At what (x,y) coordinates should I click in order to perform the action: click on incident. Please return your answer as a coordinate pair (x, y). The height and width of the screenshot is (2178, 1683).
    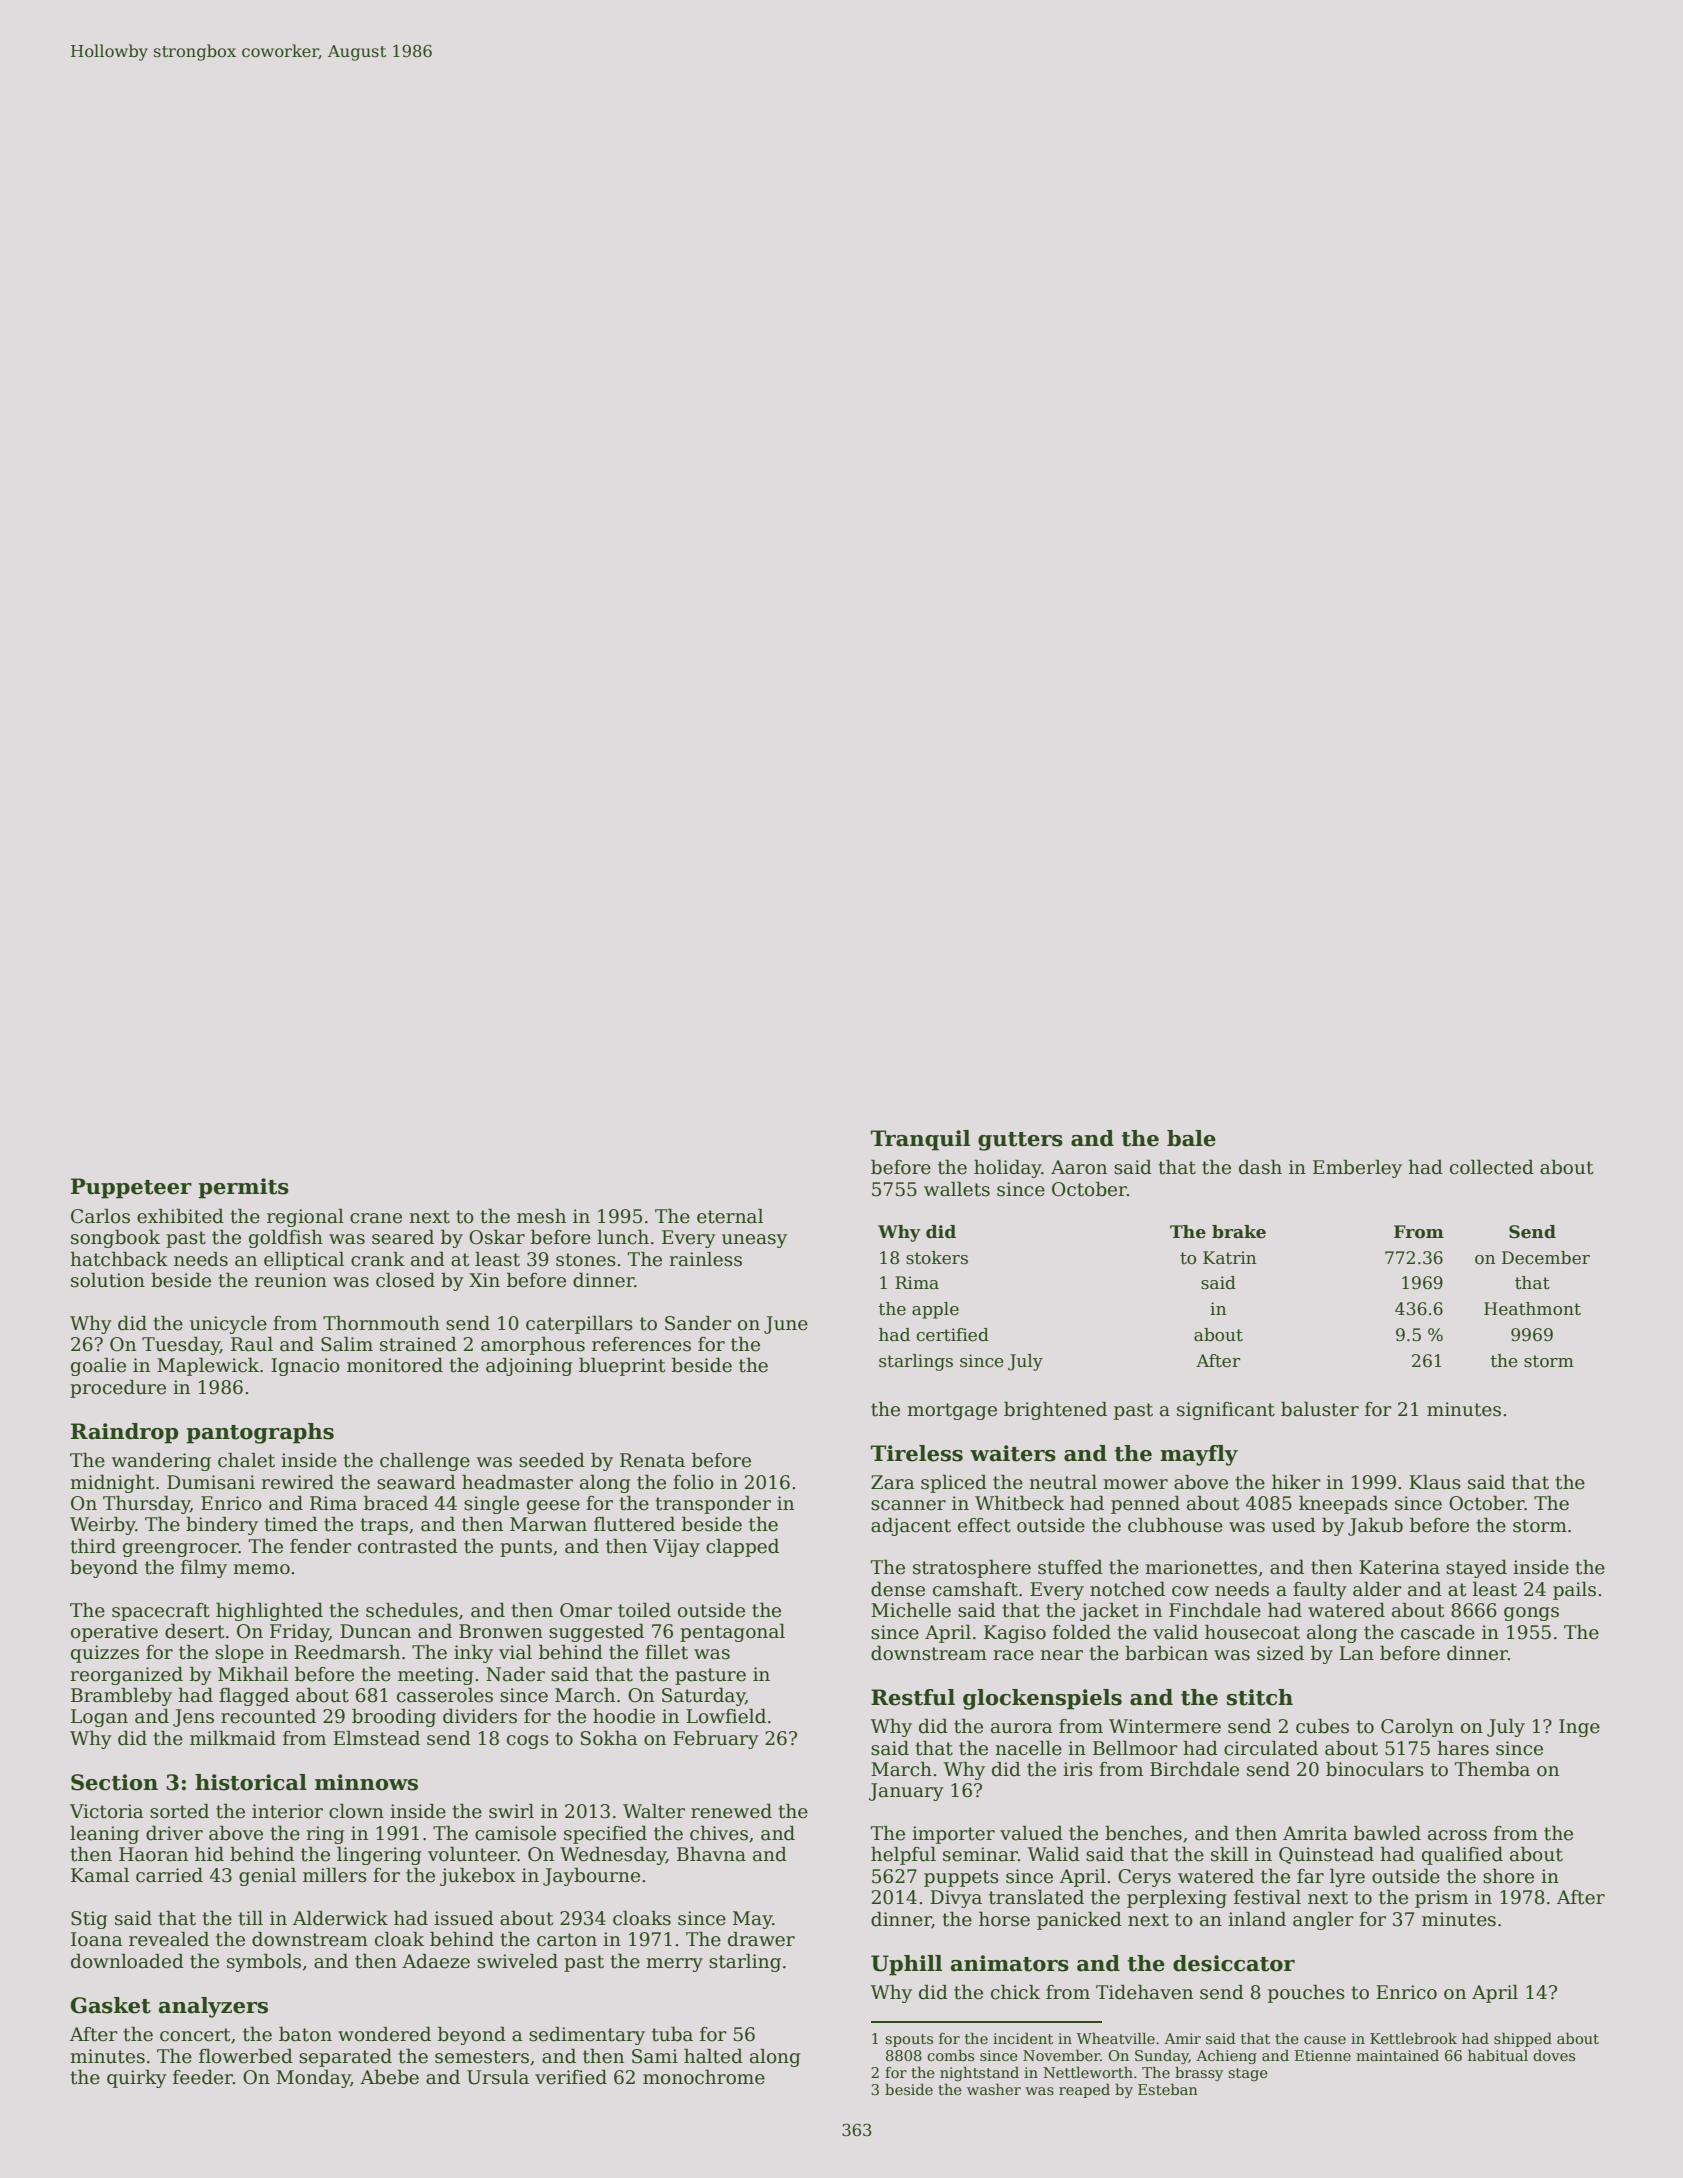
    Looking at the image, I should click on (1023, 2038).
